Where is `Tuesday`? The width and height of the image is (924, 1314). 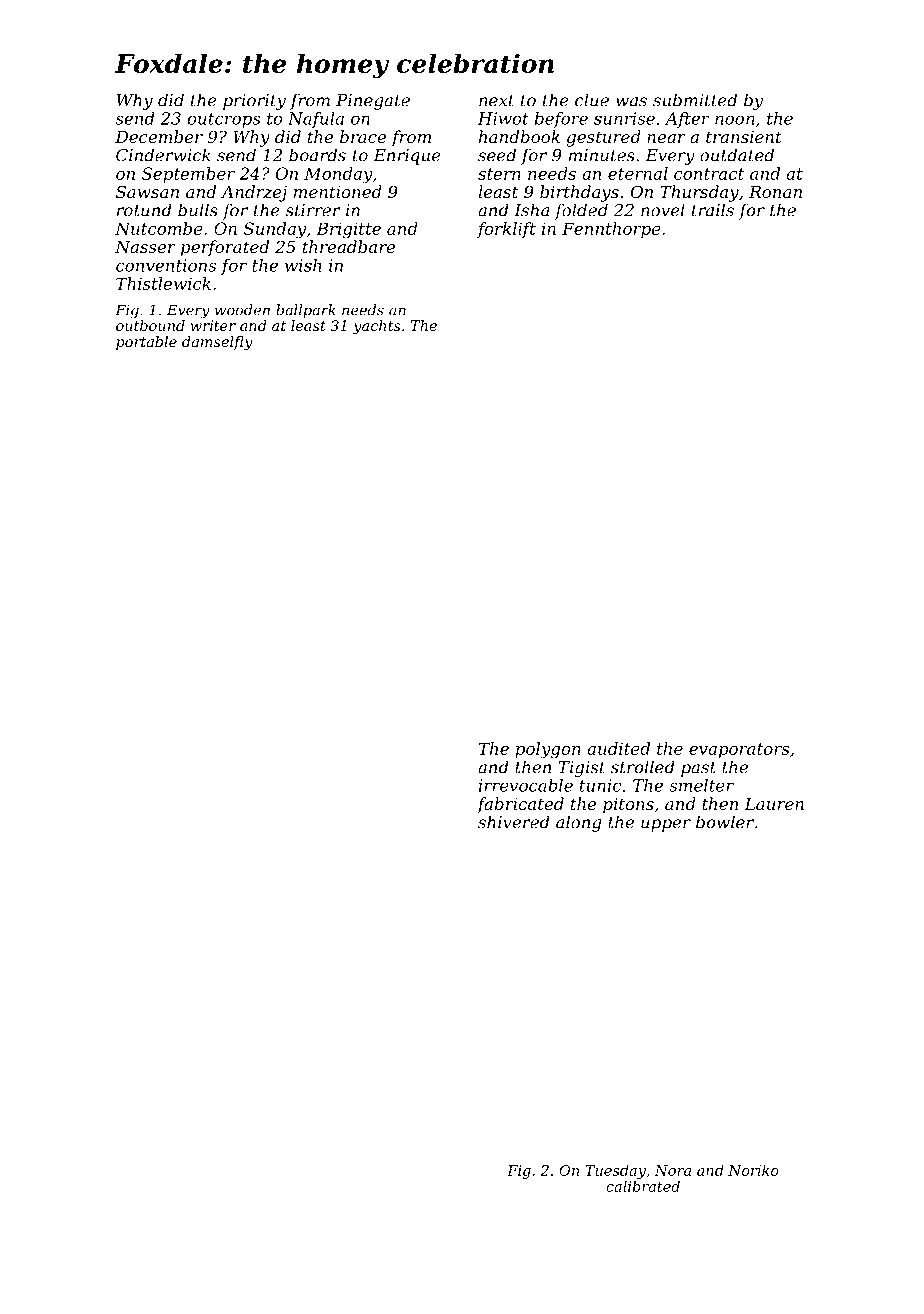 Tuesday is located at coordinates (615, 1171).
